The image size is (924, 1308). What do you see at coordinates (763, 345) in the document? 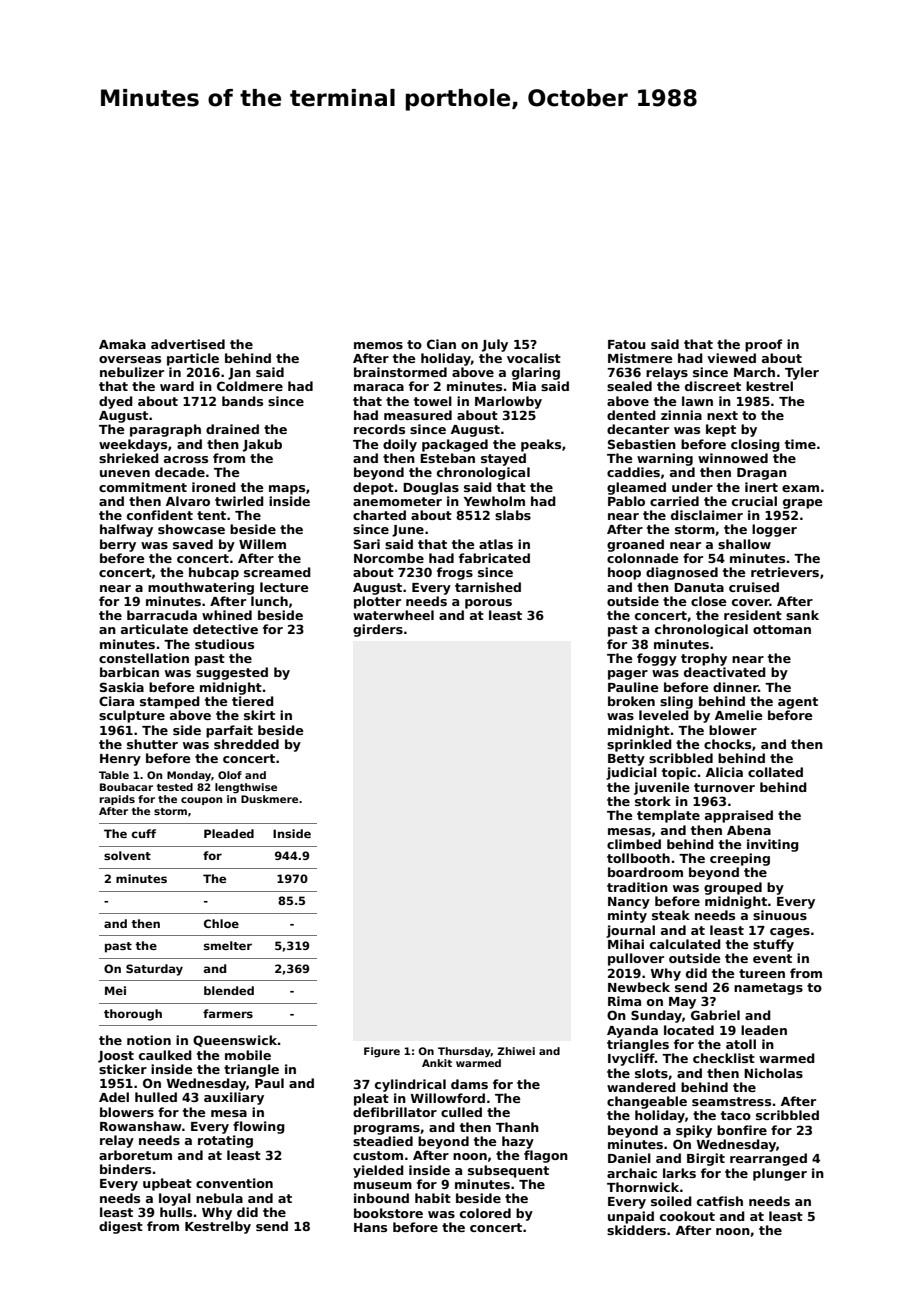
I see `proof` at bounding box center [763, 345].
